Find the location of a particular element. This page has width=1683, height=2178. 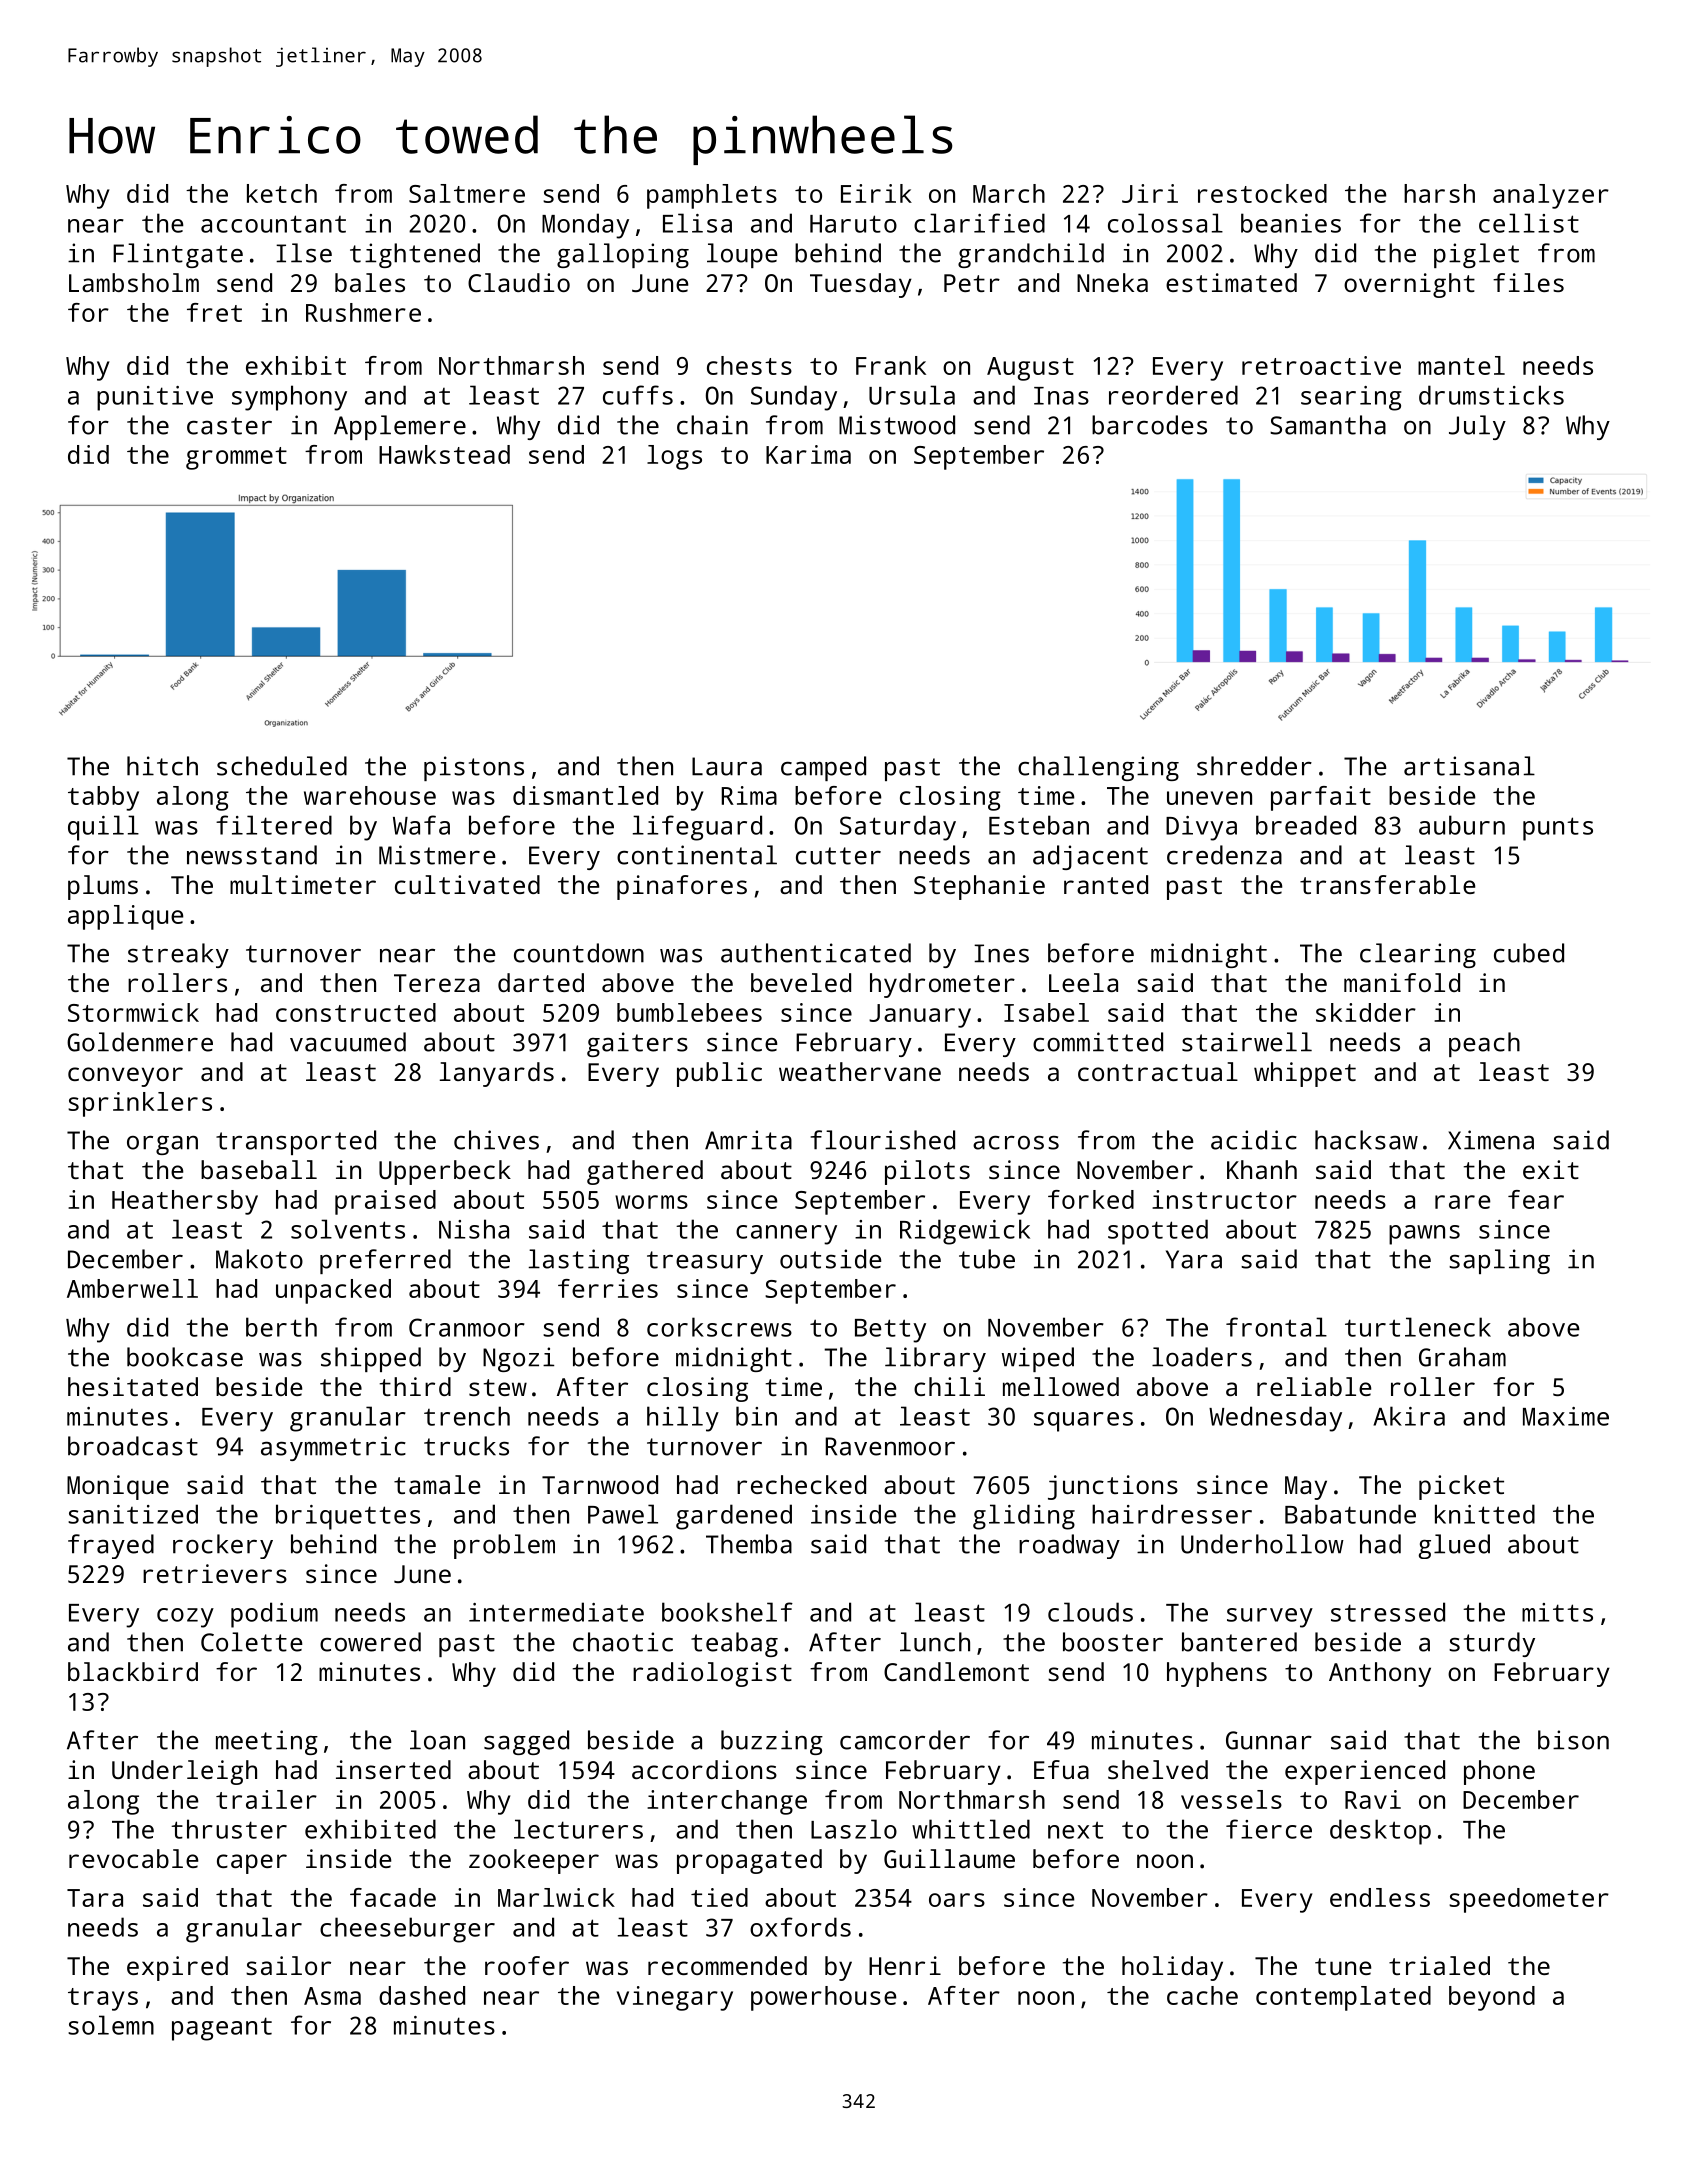

Jiri is located at coordinates (1150, 193).
